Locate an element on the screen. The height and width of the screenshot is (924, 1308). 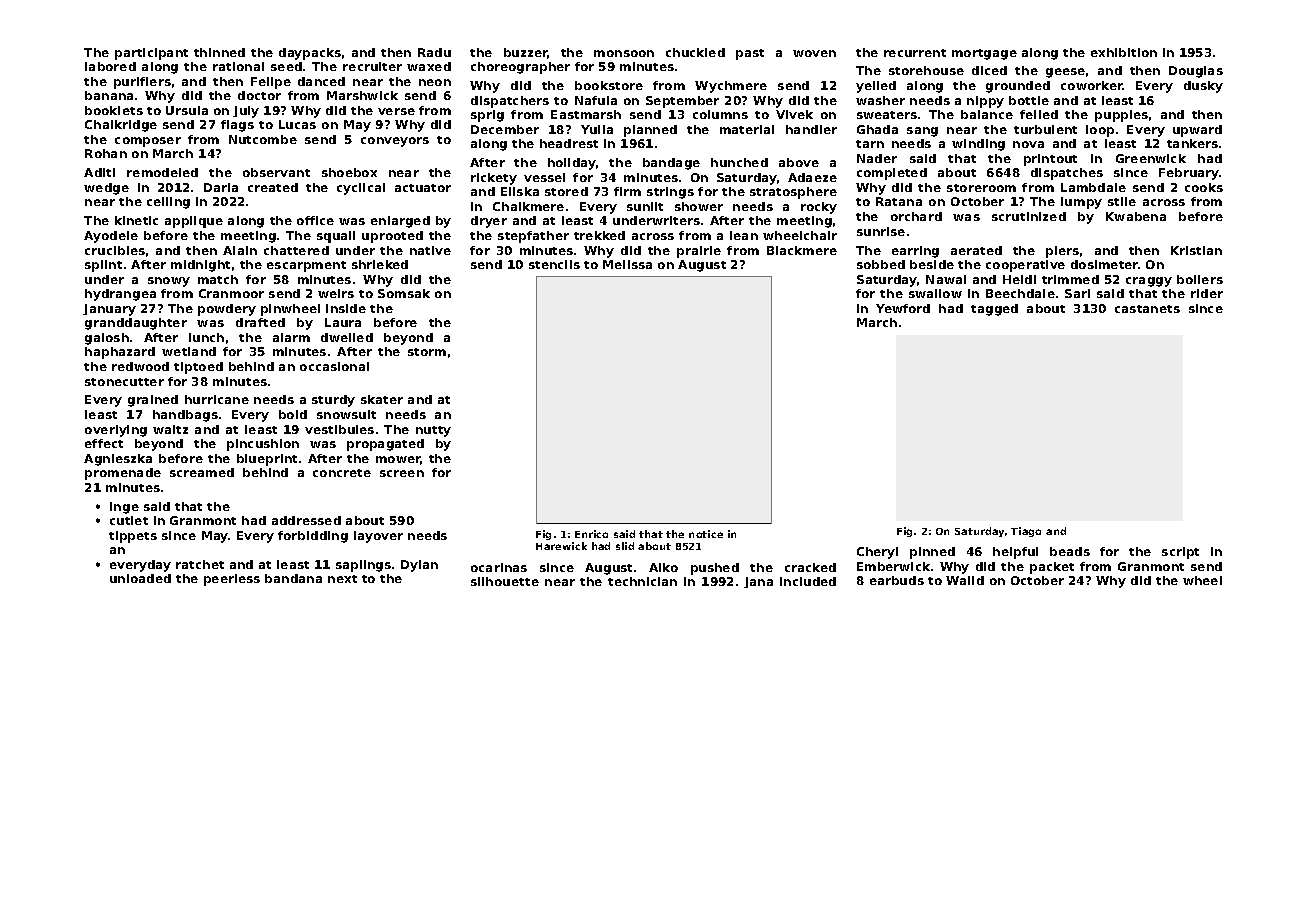
participant is located at coordinates (151, 54).
